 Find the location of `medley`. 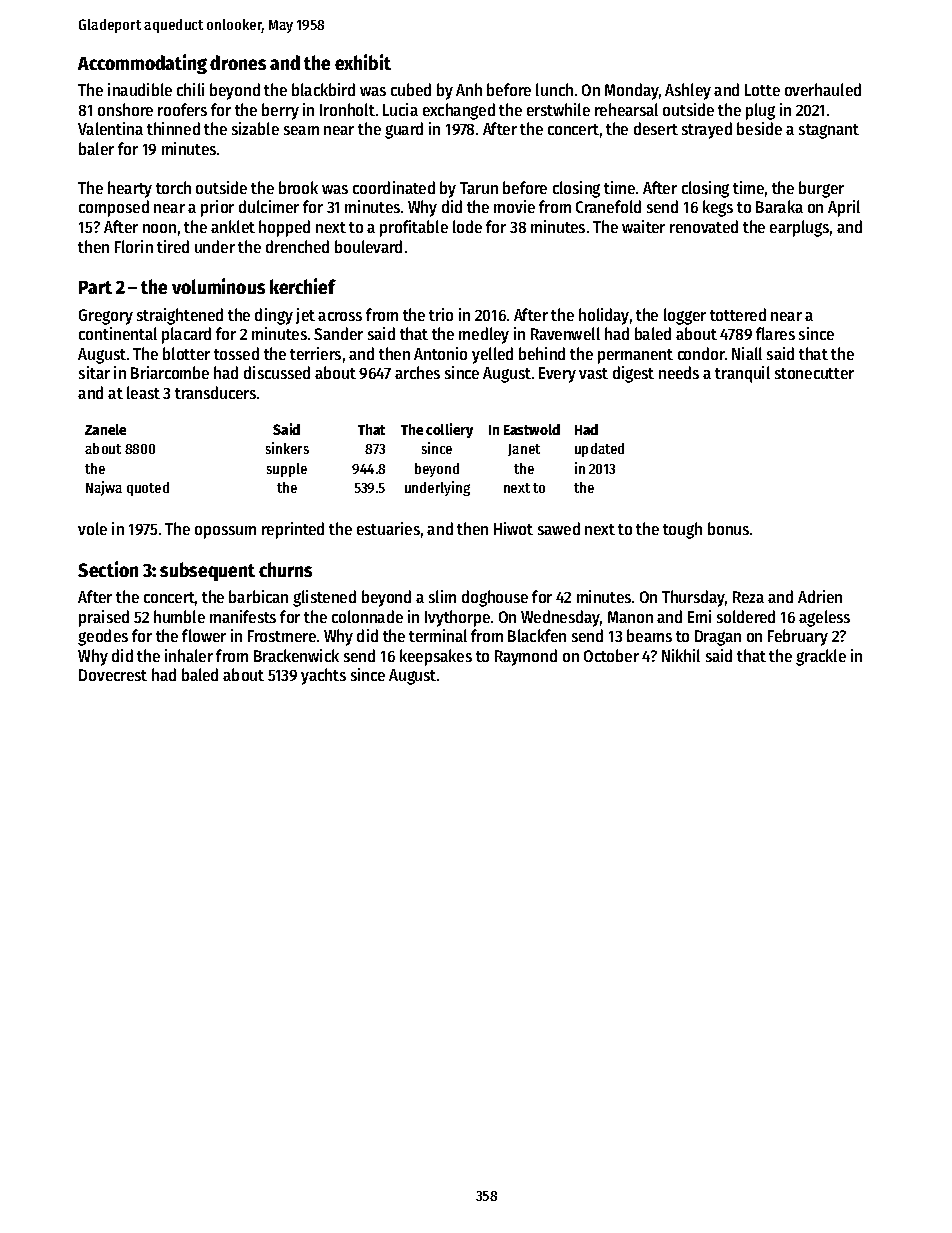

medley is located at coordinates (484, 335).
